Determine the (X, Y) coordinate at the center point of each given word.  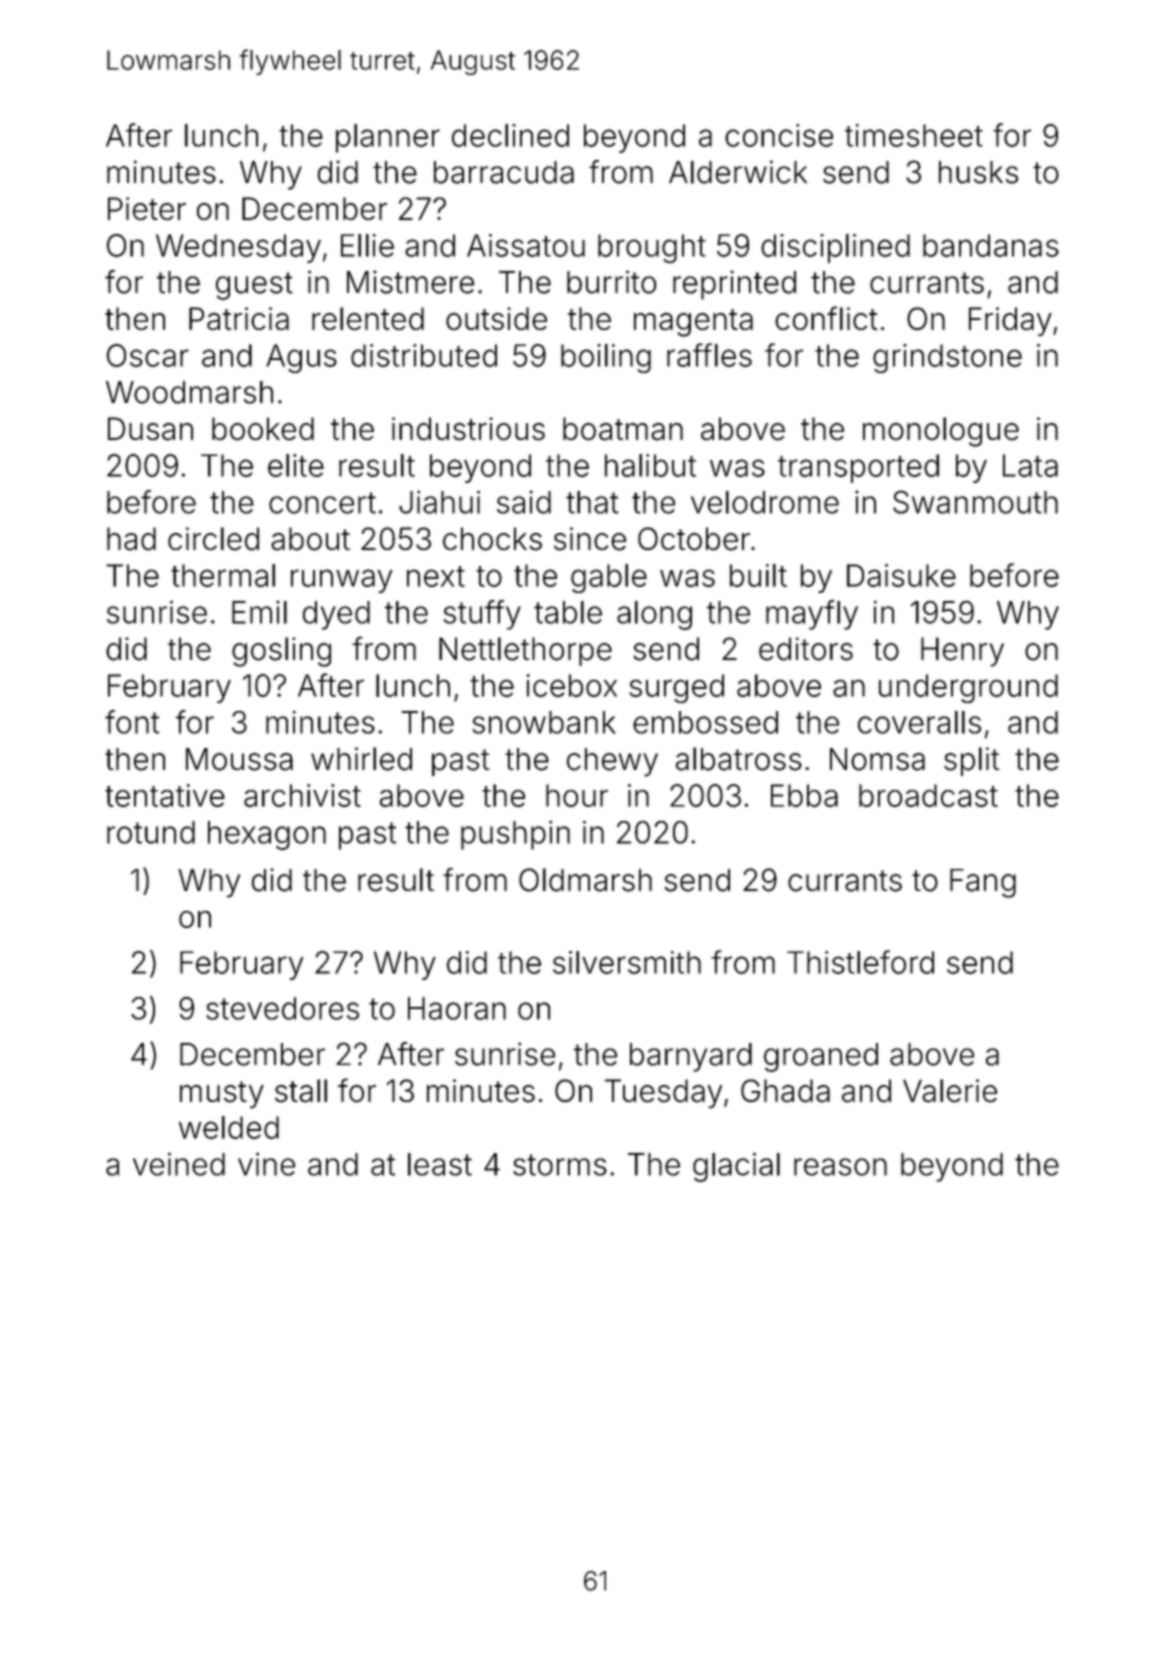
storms (560, 1165)
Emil (259, 612)
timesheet (914, 135)
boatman (623, 429)
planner (388, 138)
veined (179, 1164)
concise (779, 135)
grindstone (947, 358)
